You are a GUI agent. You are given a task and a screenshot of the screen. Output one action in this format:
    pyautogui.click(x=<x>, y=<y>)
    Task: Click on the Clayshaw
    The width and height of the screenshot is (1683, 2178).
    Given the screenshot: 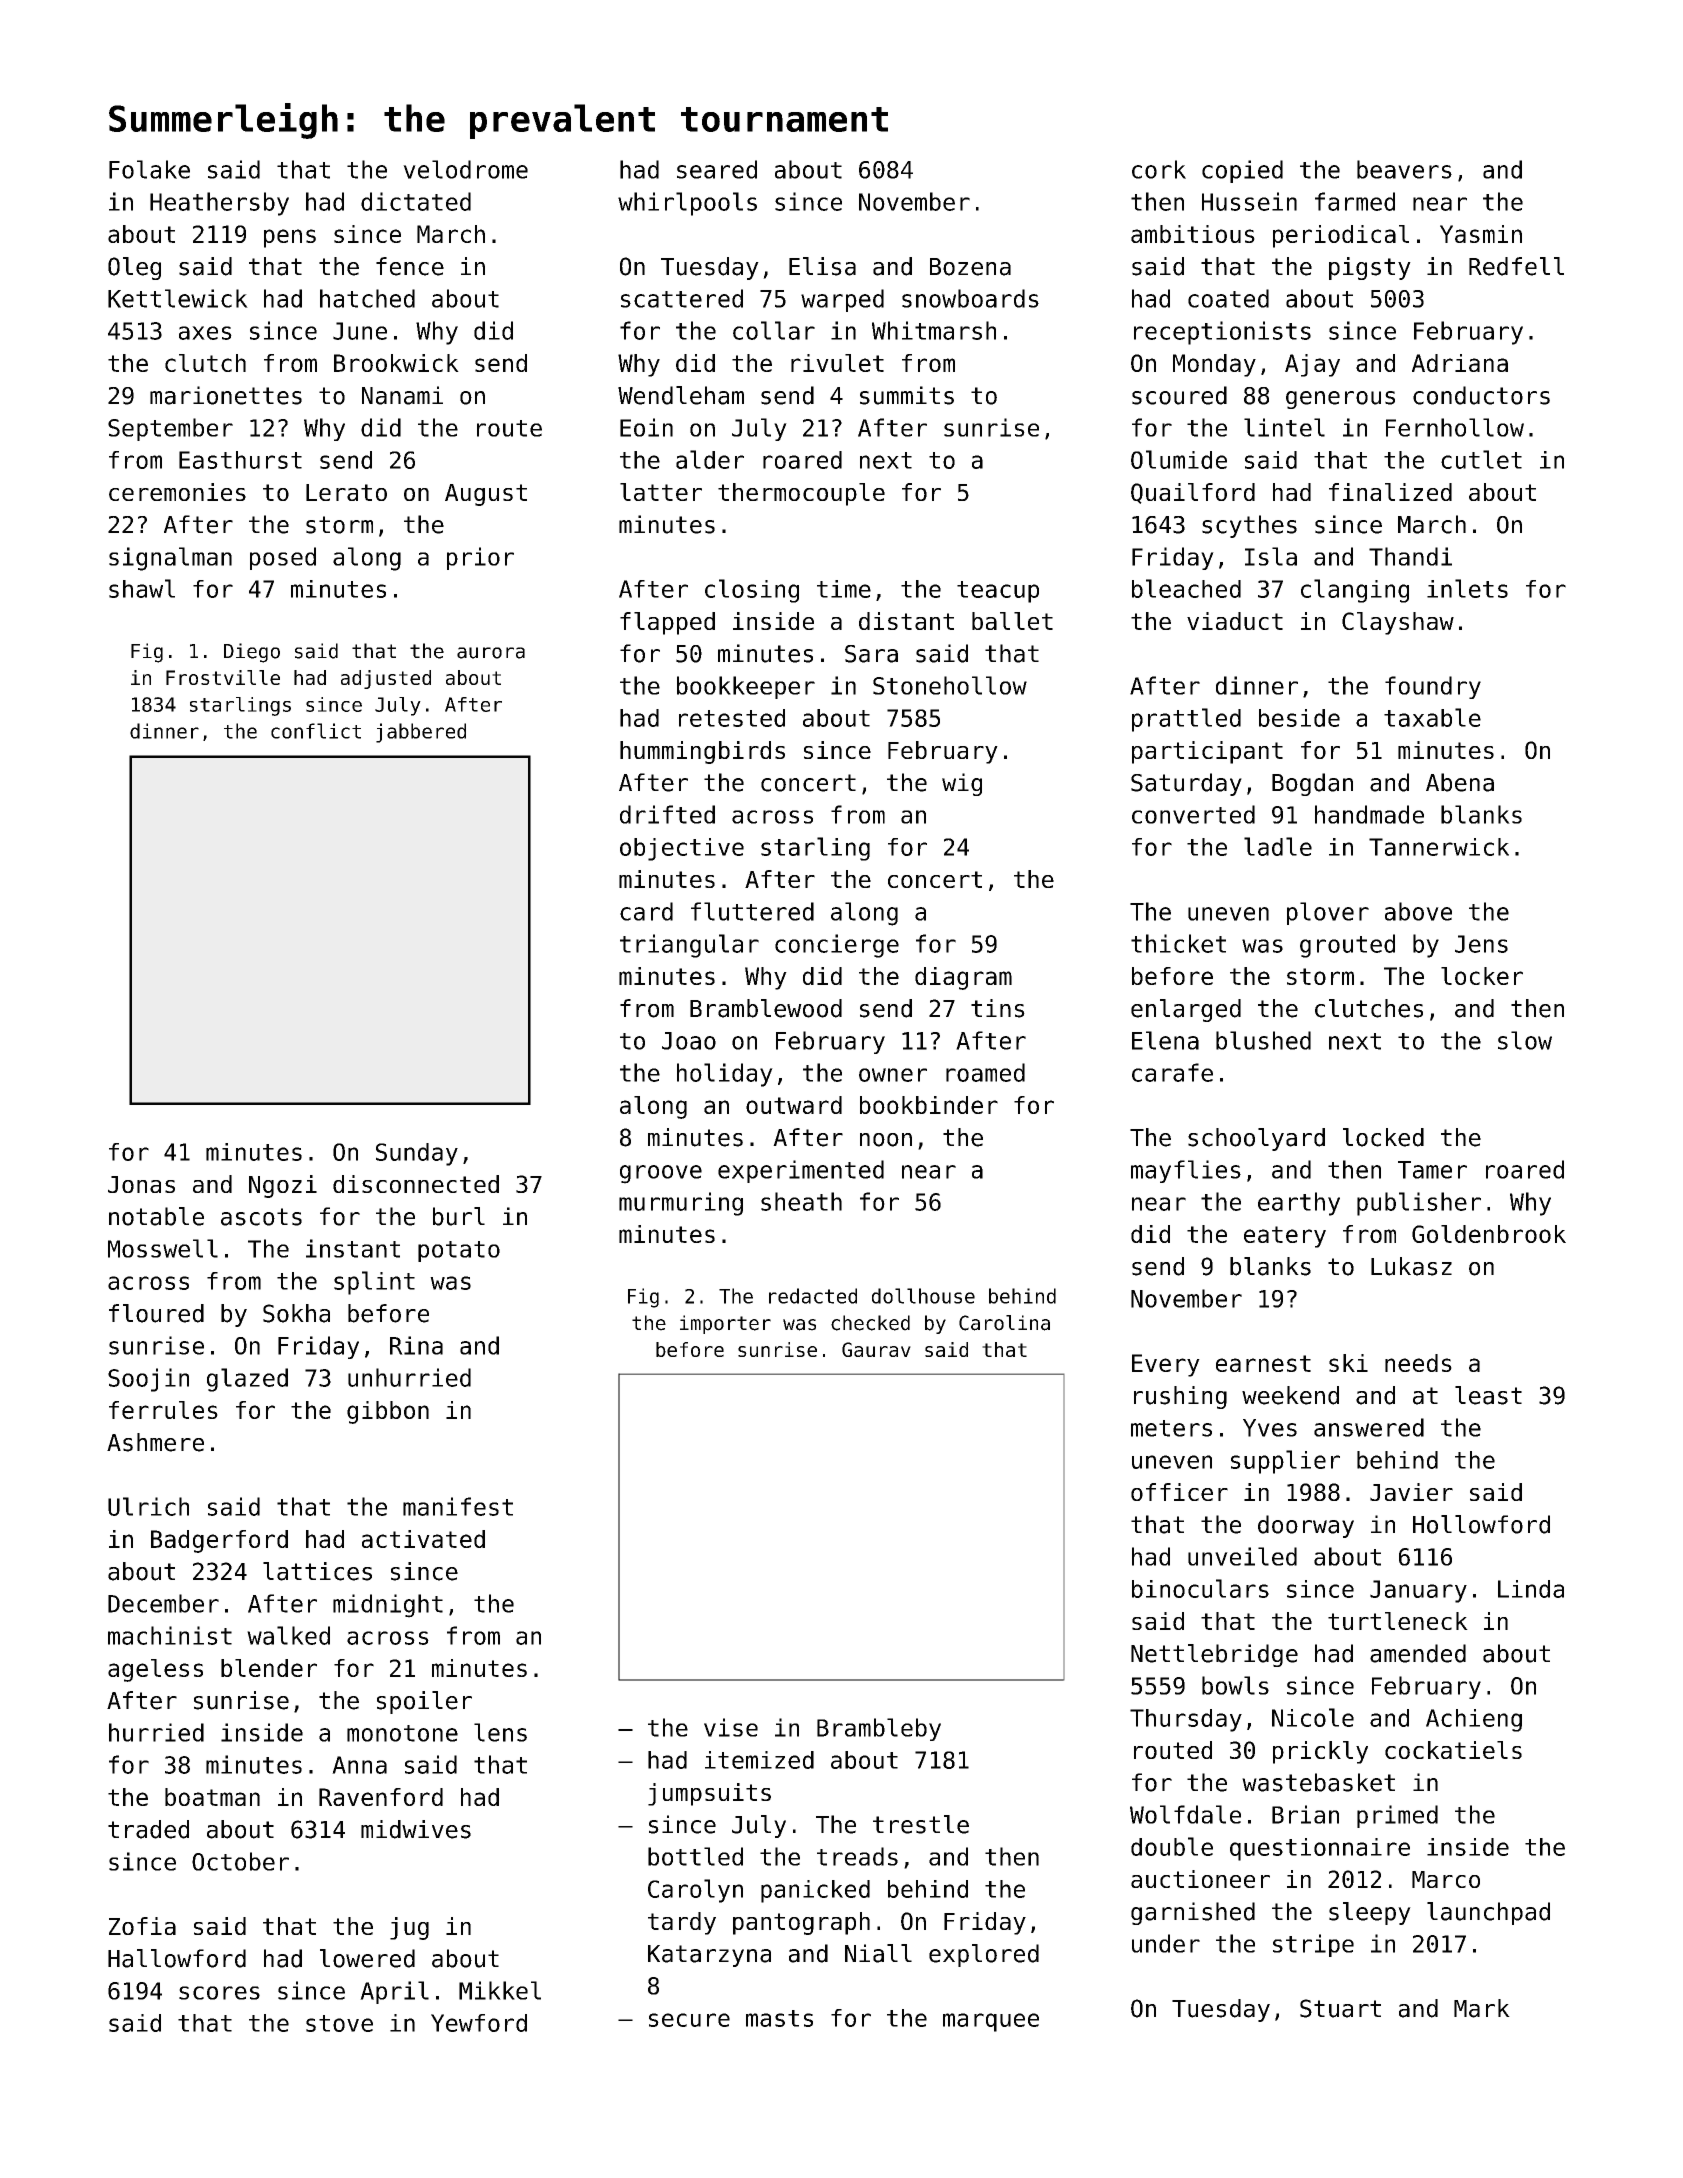 What is the action you would take?
    pyautogui.click(x=1398, y=623)
